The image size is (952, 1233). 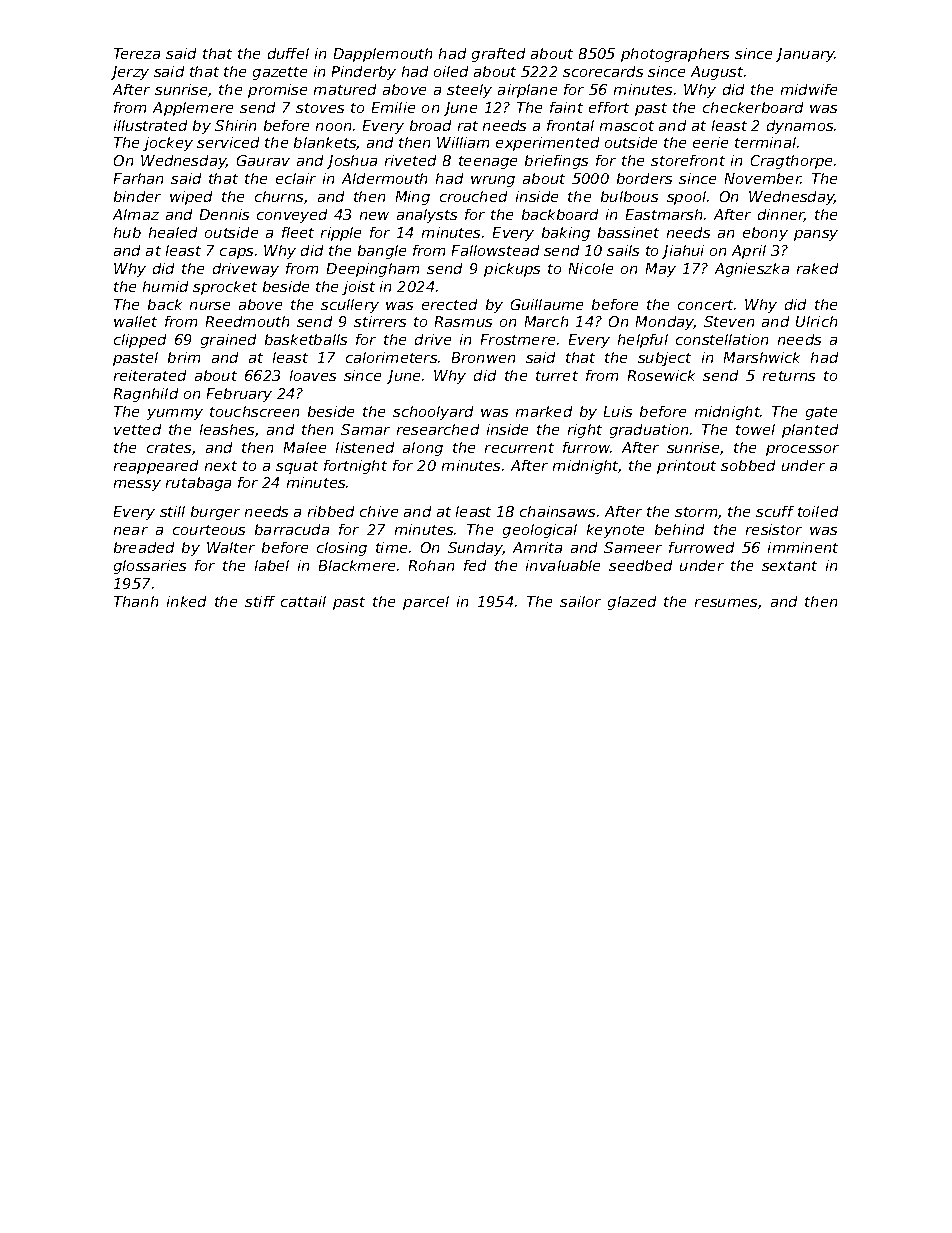 I want to click on Frostmere, so click(x=518, y=339).
